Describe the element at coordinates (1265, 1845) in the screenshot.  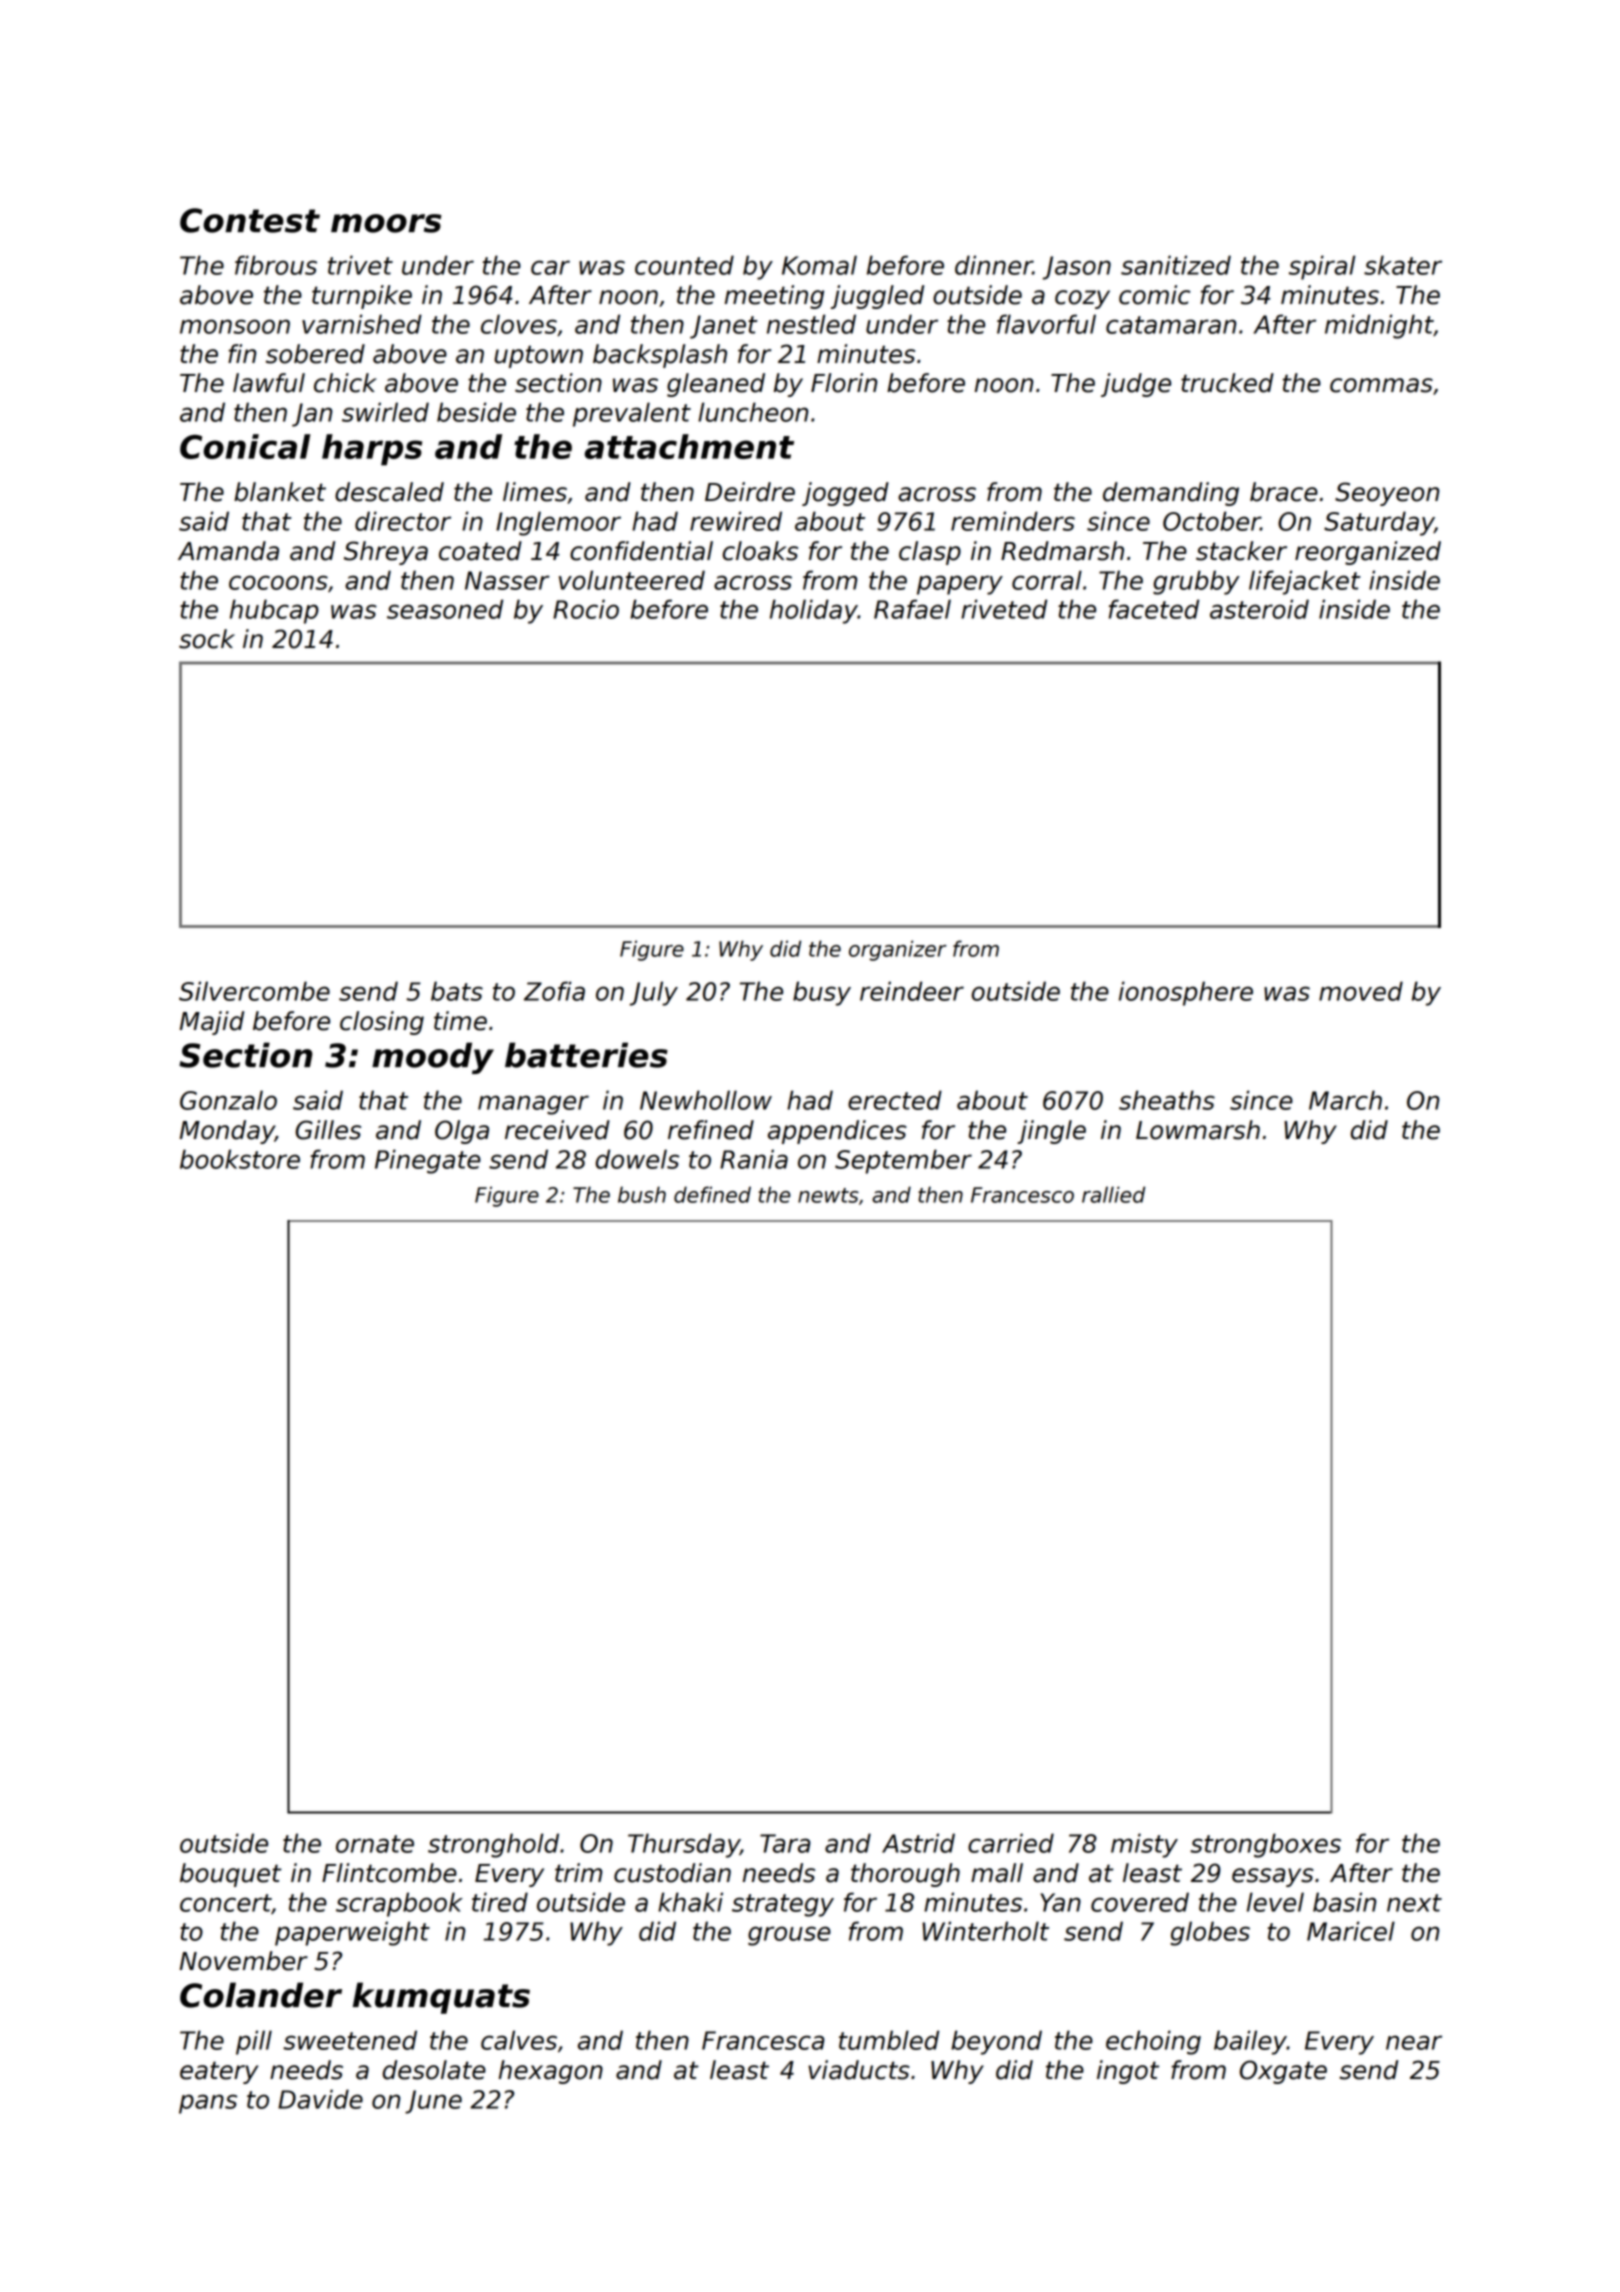
I see `strongboxes` at that location.
